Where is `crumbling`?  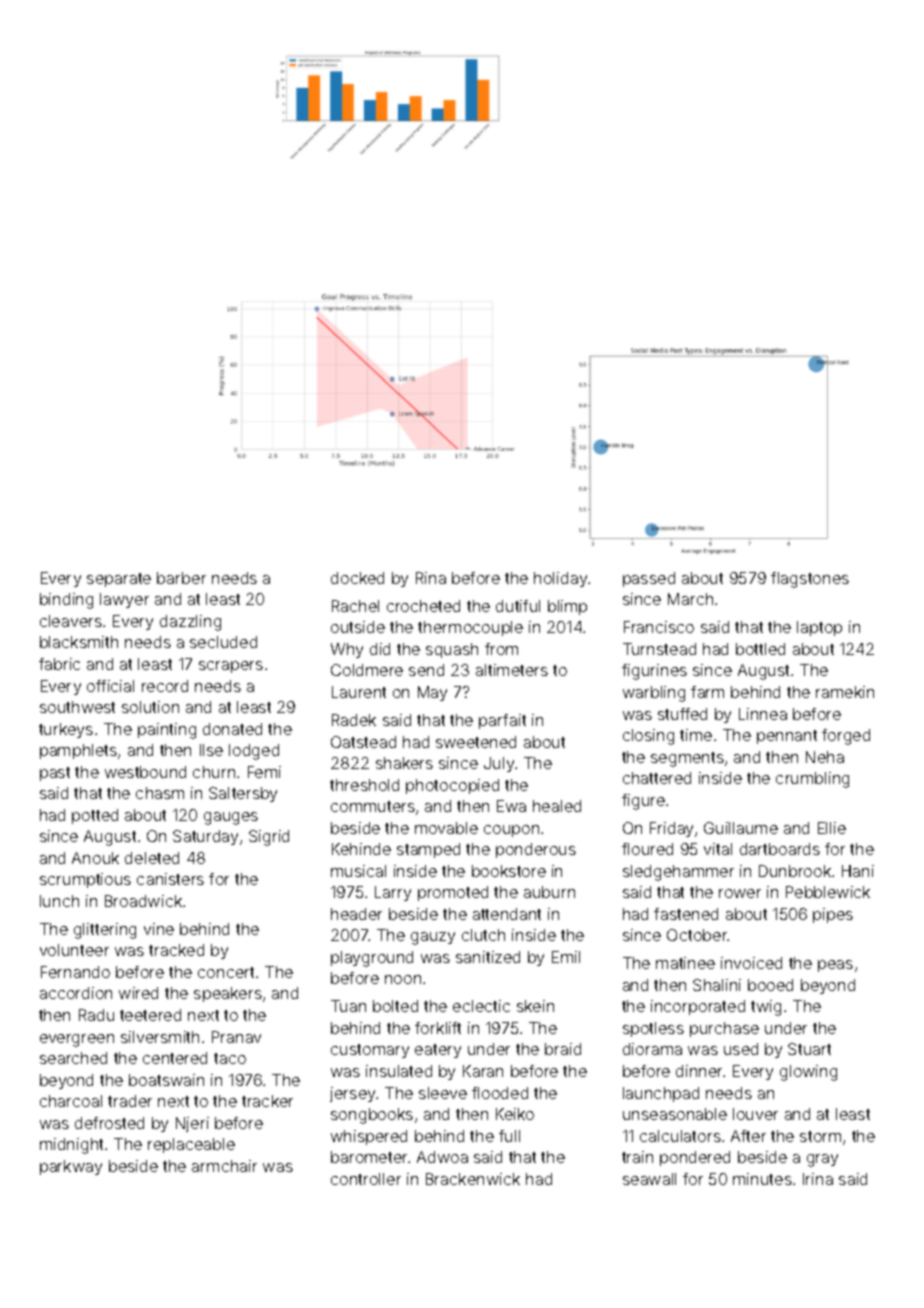 crumbling is located at coordinates (812, 780).
